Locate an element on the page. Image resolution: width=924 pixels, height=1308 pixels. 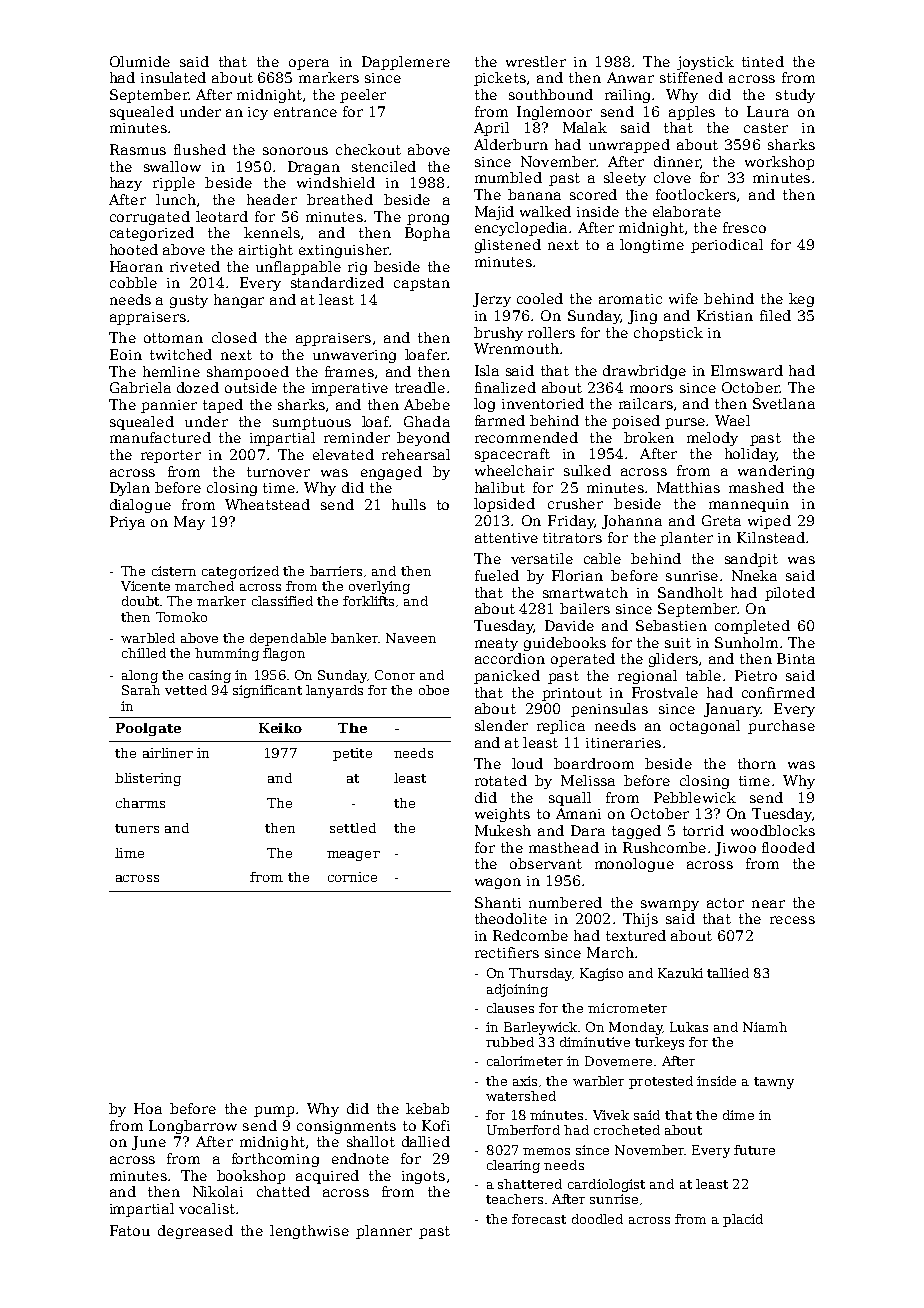
classified is located at coordinates (282, 601).
